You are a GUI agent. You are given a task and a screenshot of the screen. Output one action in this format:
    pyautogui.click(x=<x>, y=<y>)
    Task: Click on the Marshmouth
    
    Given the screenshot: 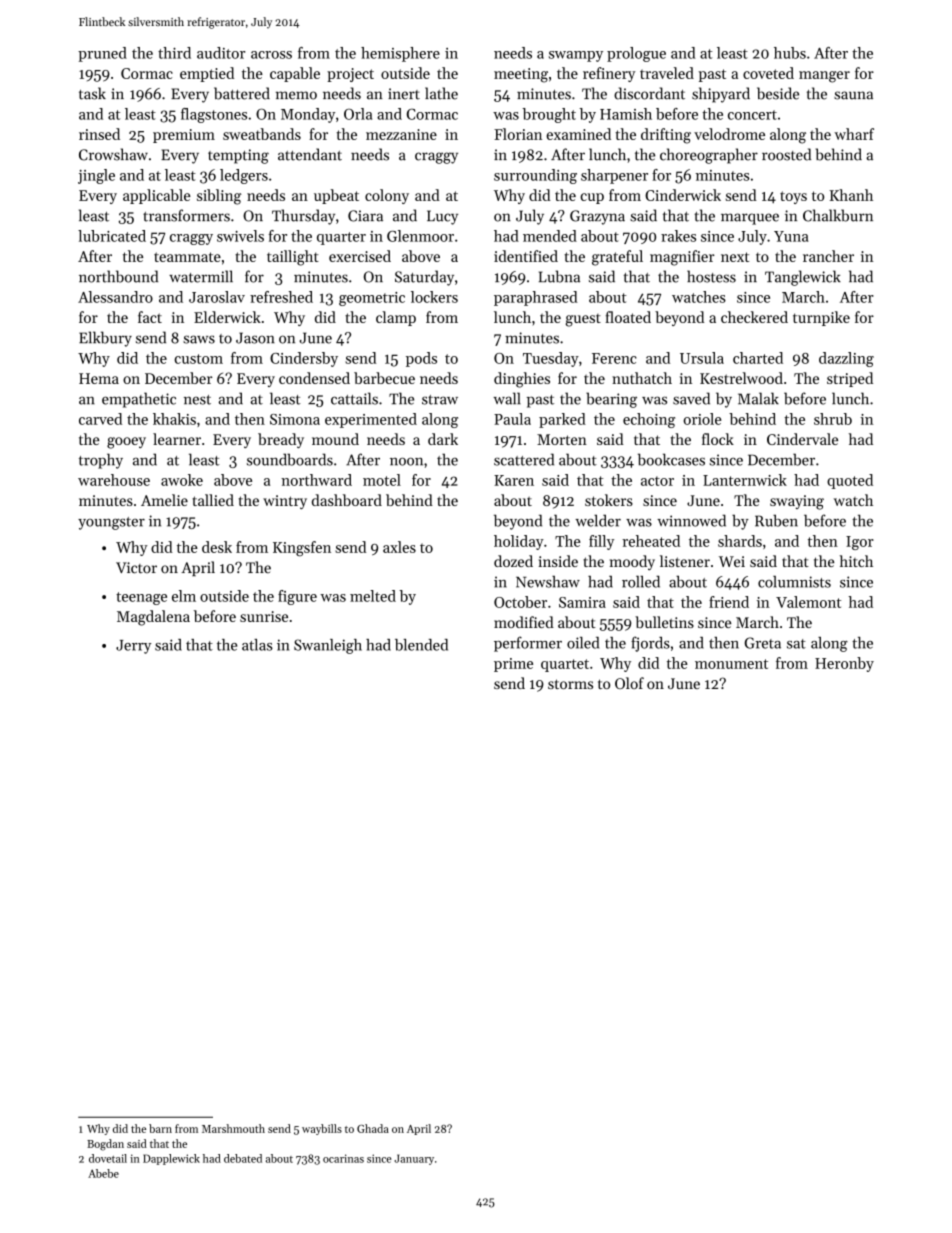 What is the action you would take?
    pyautogui.click(x=233, y=1128)
